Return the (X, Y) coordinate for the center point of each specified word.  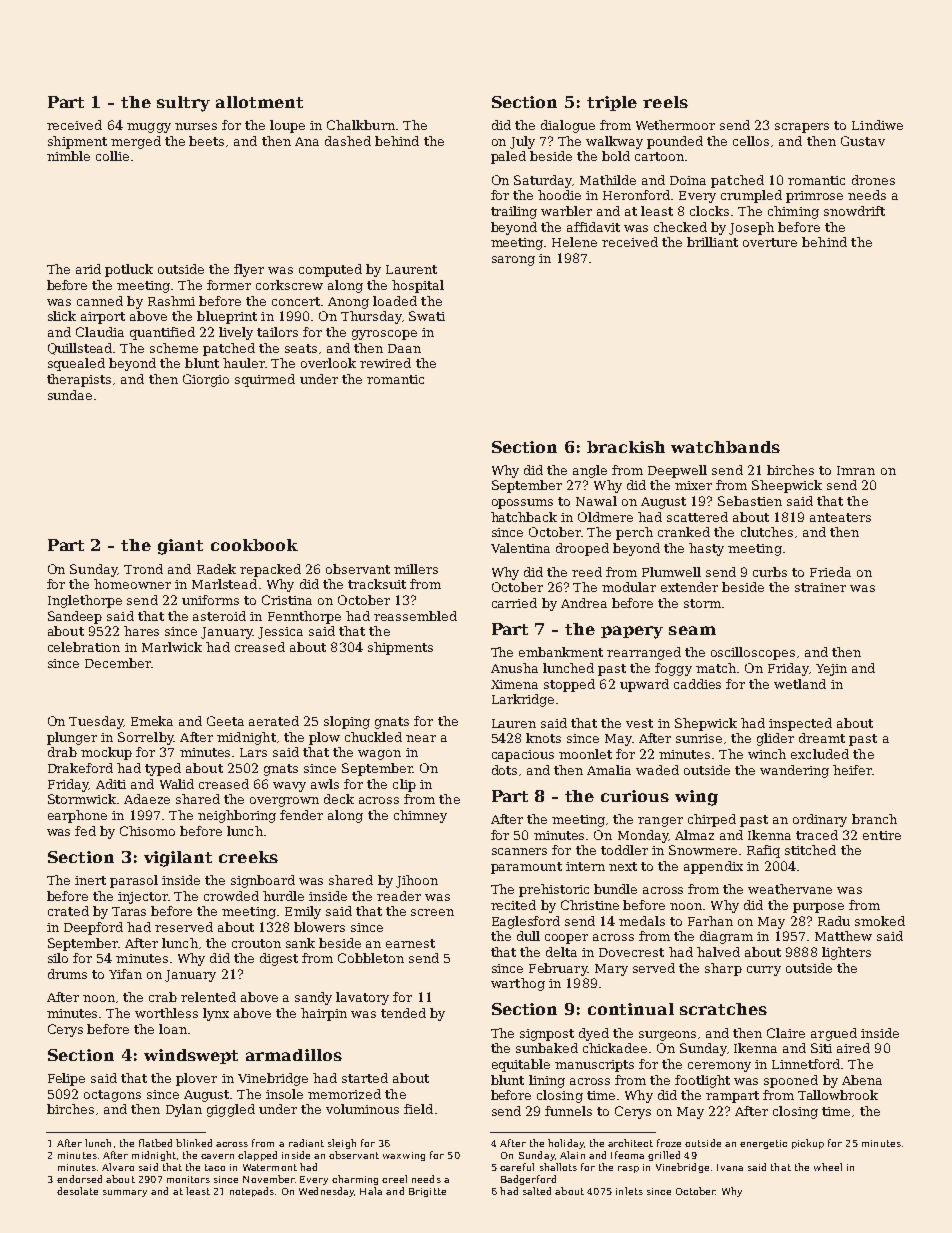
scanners (519, 851)
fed (85, 831)
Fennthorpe (304, 617)
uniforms (210, 600)
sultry (183, 104)
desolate (77, 1191)
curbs (770, 572)
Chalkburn (361, 125)
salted (537, 1191)
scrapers (802, 128)
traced (817, 835)
